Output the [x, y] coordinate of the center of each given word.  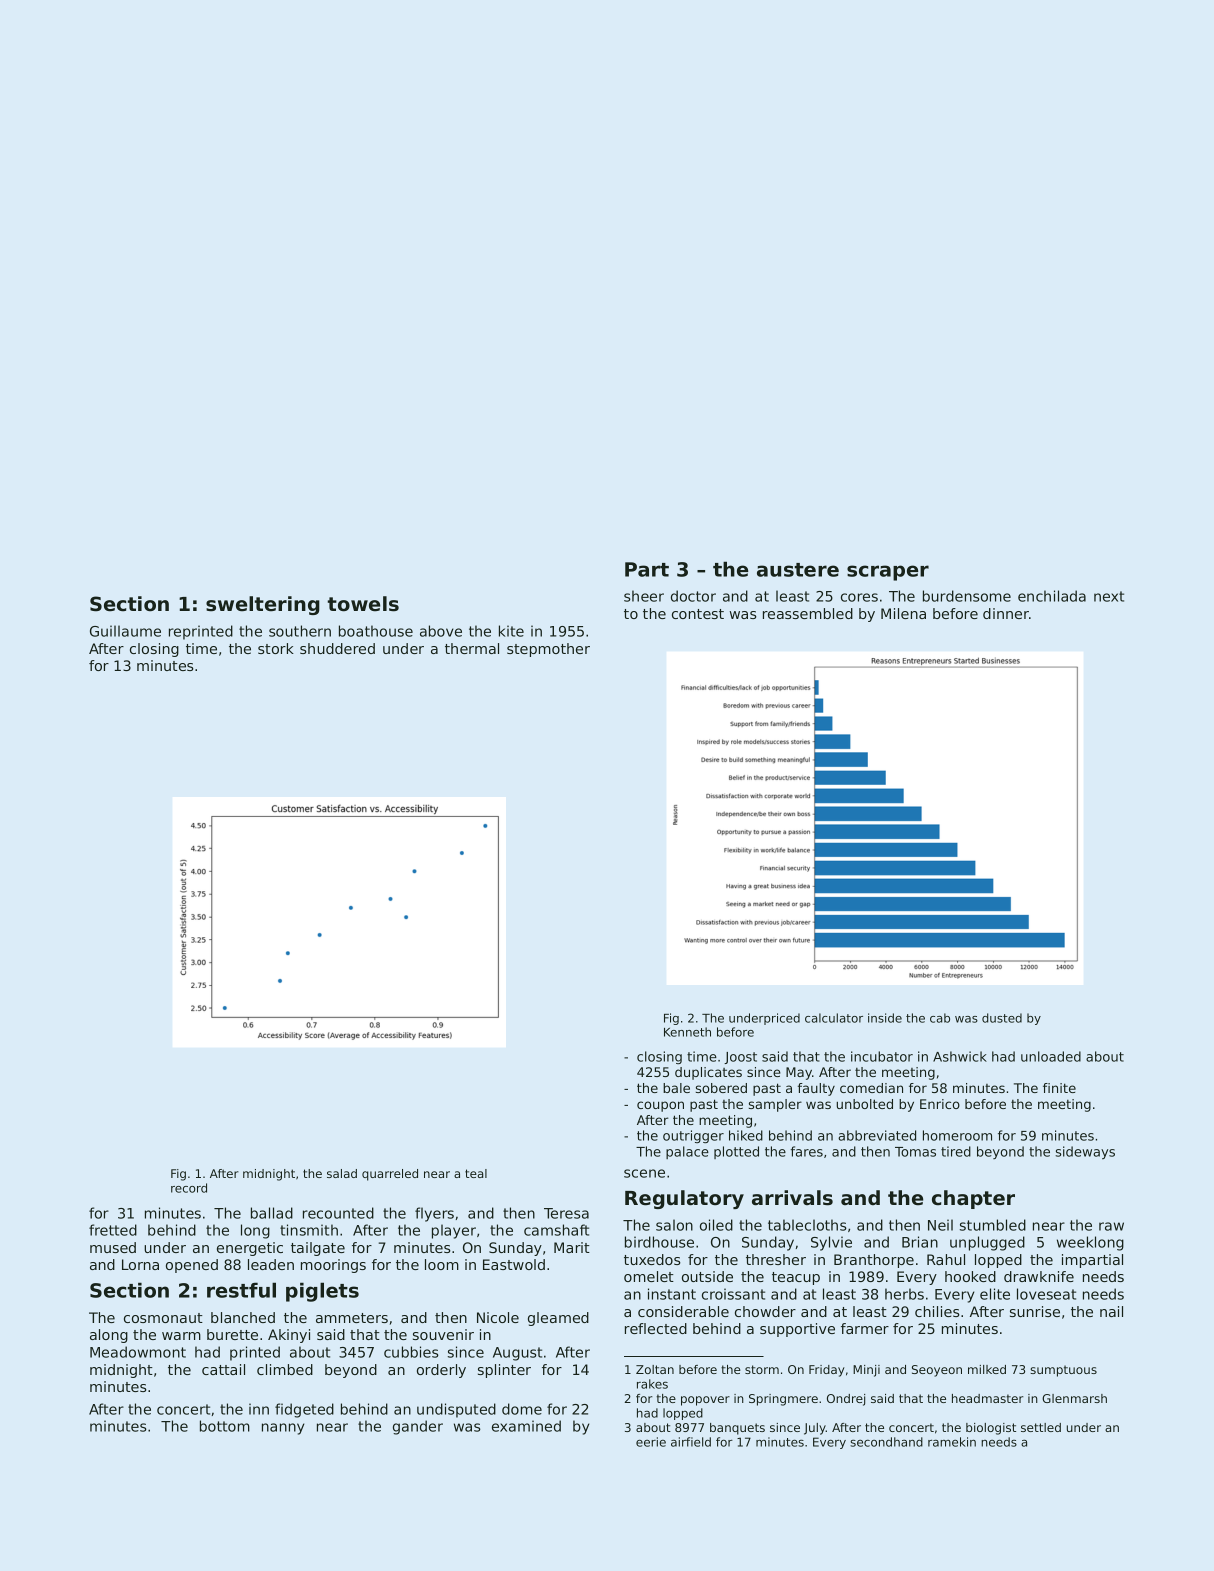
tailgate [318, 1249]
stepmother [548, 650]
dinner [1006, 613]
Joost [740, 1058]
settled [1041, 1427]
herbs [904, 1294]
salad [342, 1173]
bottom [225, 1426]
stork [276, 648]
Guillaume [125, 631]
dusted [1002, 1018]
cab [940, 1018]
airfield [691, 1442]
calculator [834, 1018]
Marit [572, 1247]
